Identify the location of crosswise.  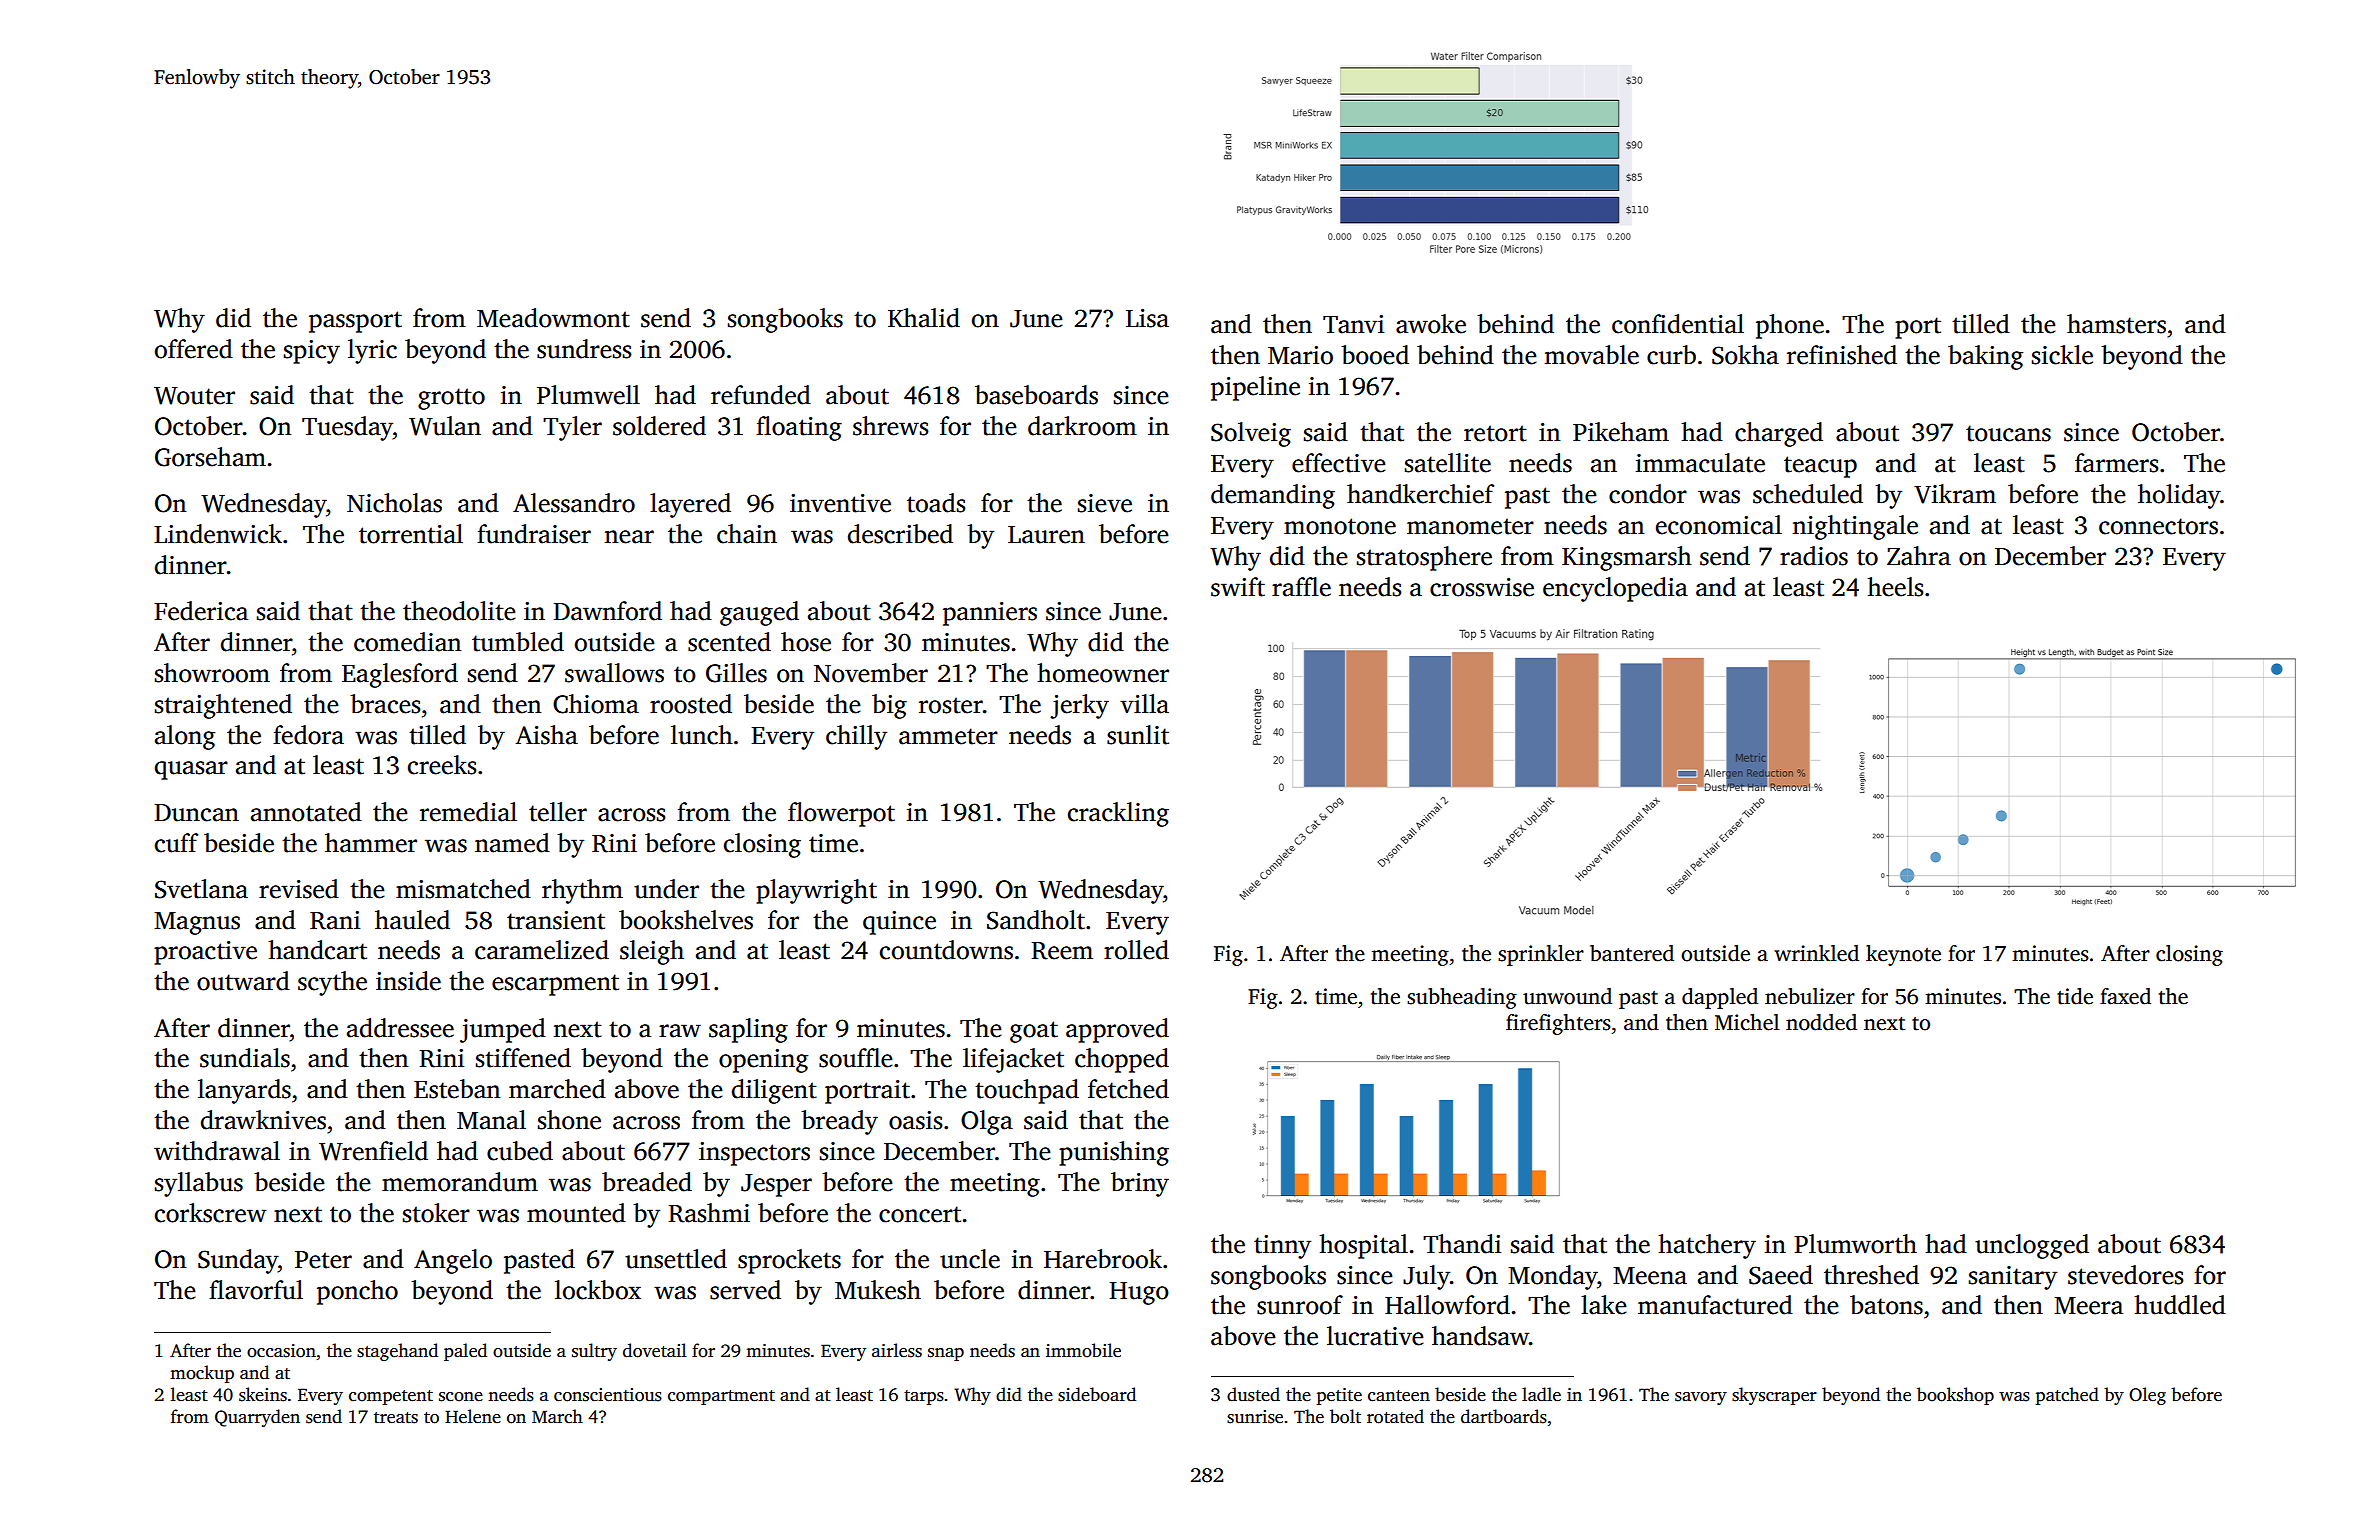
(1482, 587).
